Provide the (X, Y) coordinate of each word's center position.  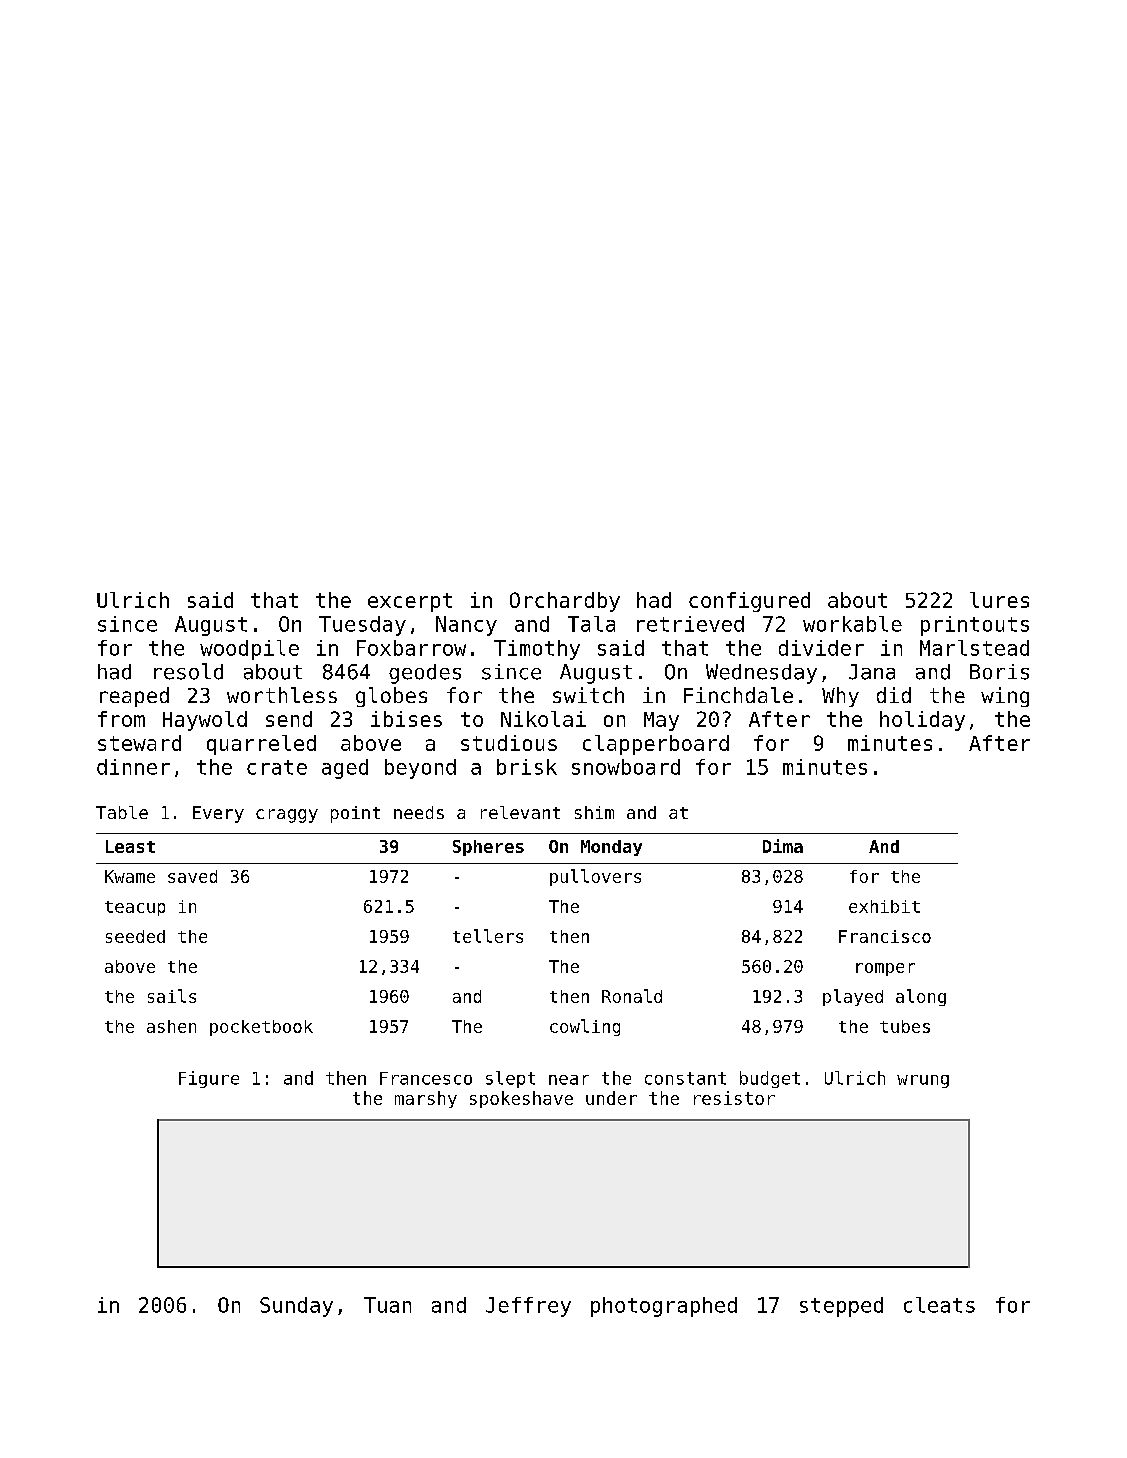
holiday (922, 721)
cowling (585, 1027)
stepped (841, 1307)
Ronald (632, 996)
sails (172, 996)
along (921, 997)
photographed (664, 1307)
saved (192, 876)
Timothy (537, 650)
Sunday (296, 1307)
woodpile (249, 650)
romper (885, 969)
